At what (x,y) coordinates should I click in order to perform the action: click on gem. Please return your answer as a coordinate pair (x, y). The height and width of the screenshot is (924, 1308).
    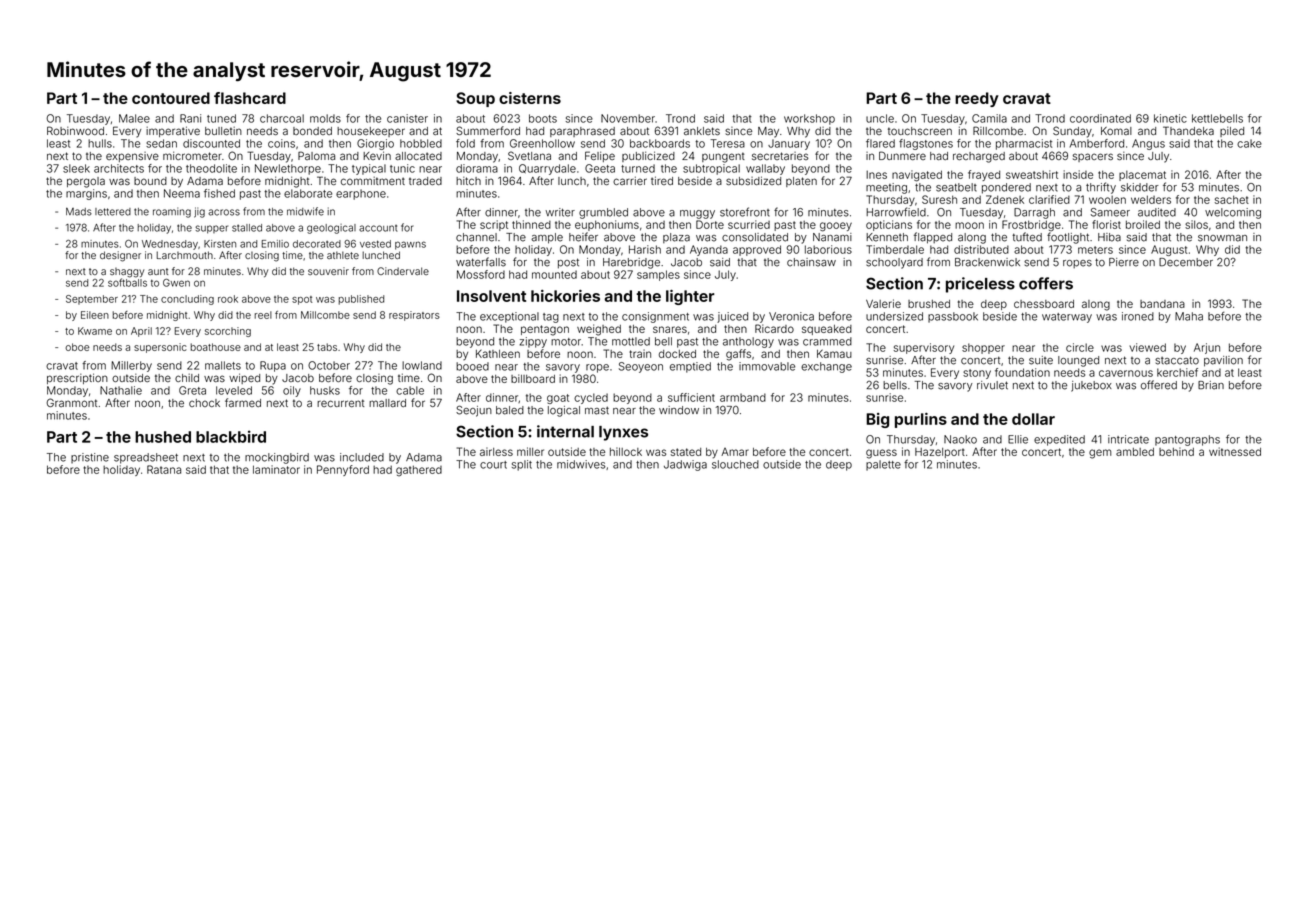
    Looking at the image, I should click on (1100, 454).
